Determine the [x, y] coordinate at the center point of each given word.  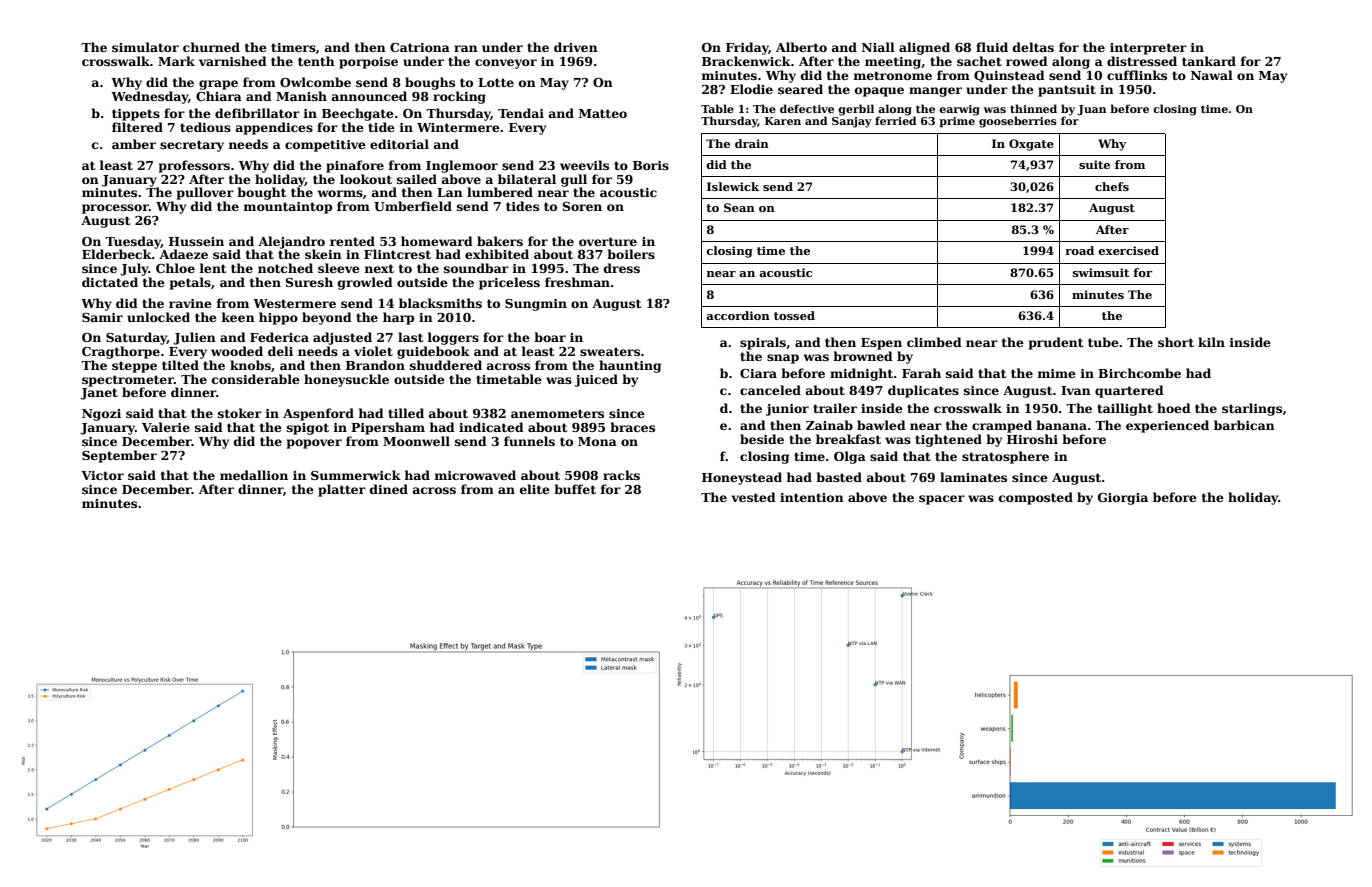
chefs [1112, 186]
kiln [1211, 342]
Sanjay [852, 122]
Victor [102, 475]
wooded [237, 351]
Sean [739, 207]
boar [550, 337]
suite [1094, 164]
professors [194, 166]
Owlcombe [315, 82]
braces [632, 427]
